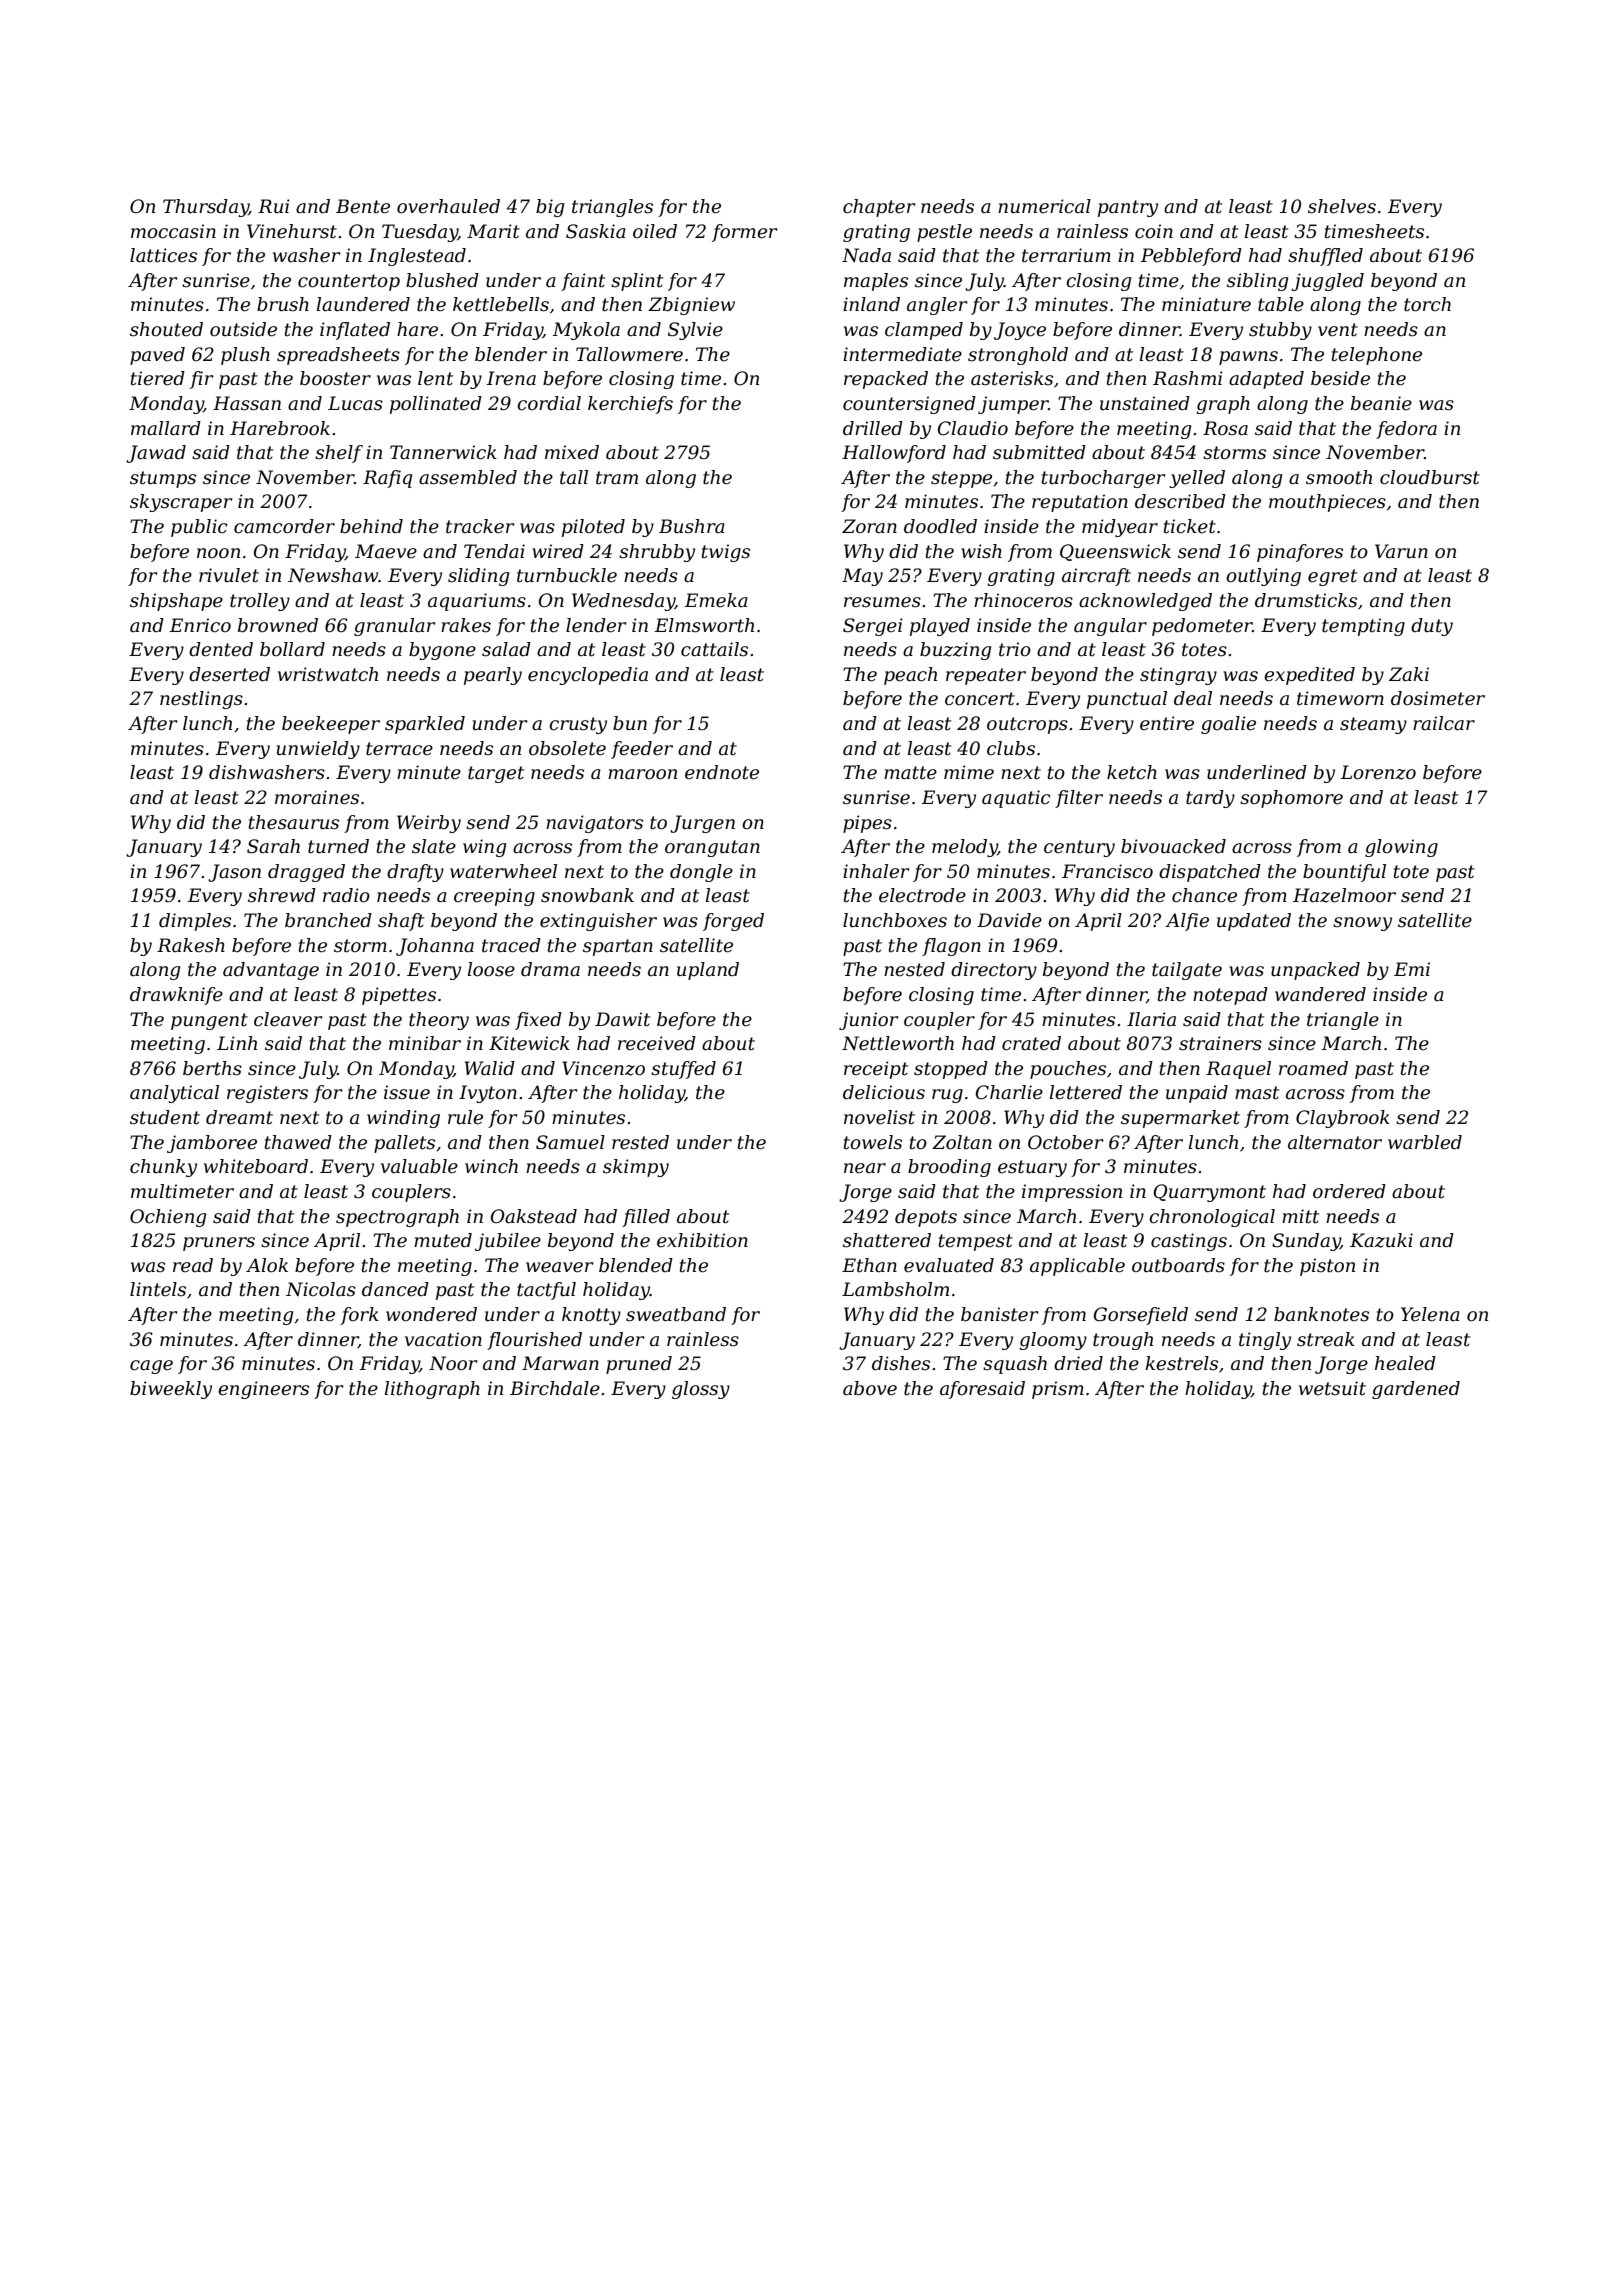 Image resolution: width=1620 pixels, height=2292 pixels. Describe the element at coordinates (596, 231) in the document. I see `Saskia` at that location.
